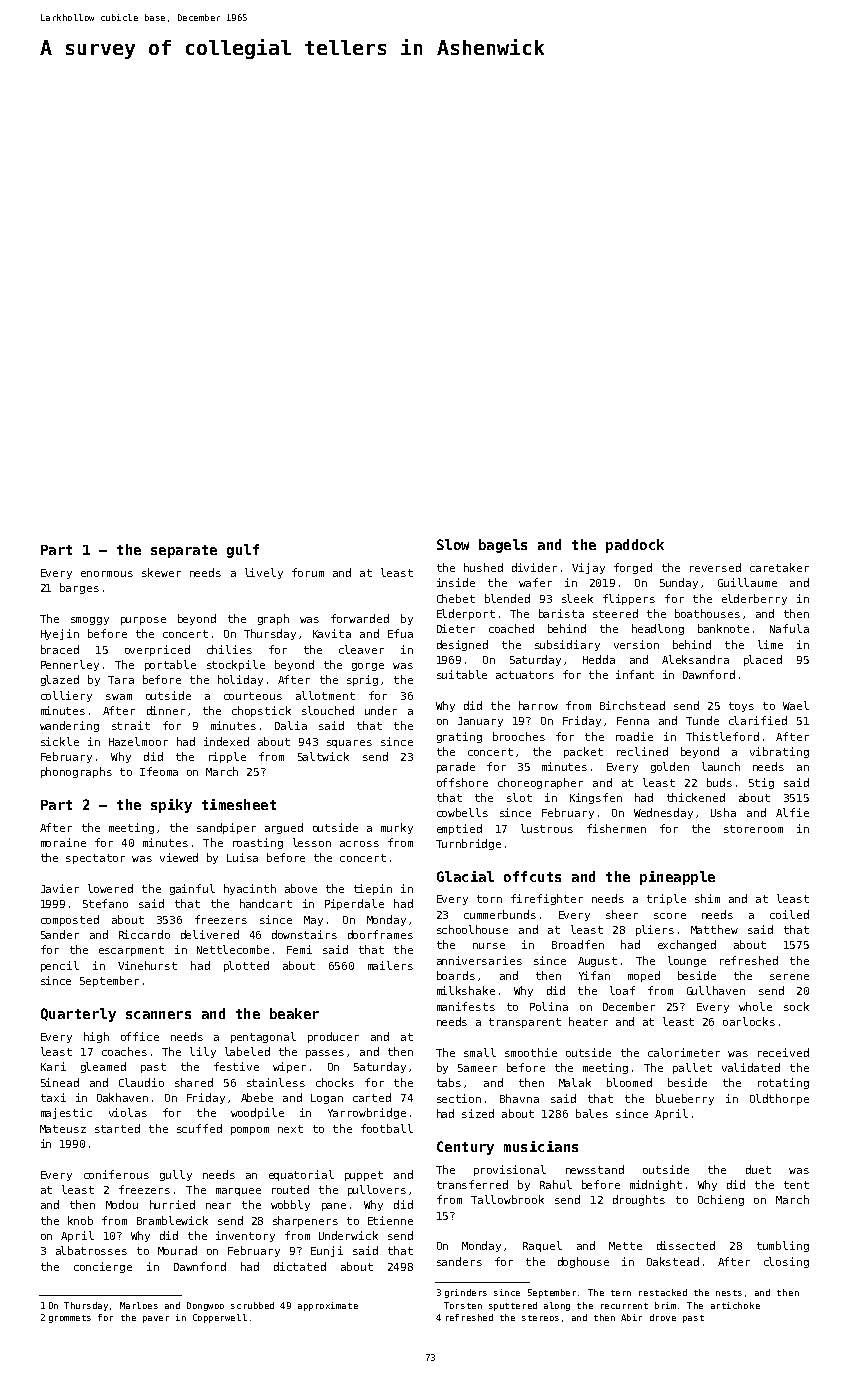 The width and height of the document is (849, 1400). What do you see at coordinates (692, 1068) in the document?
I see `pallet` at bounding box center [692, 1068].
